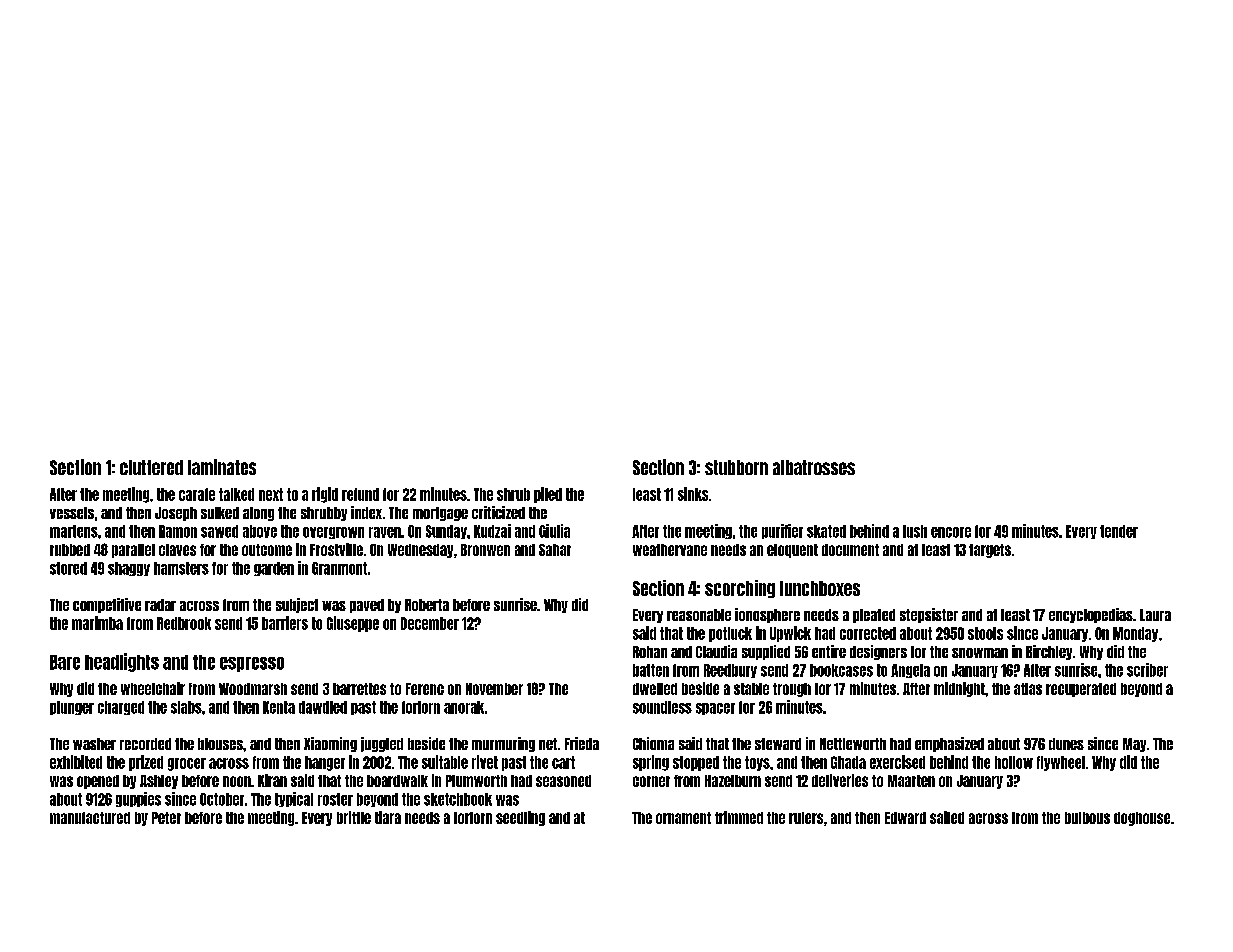 This document has height=952, width=1233. What do you see at coordinates (910, 671) in the document?
I see `Angela` at bounding box center [910, 671].
